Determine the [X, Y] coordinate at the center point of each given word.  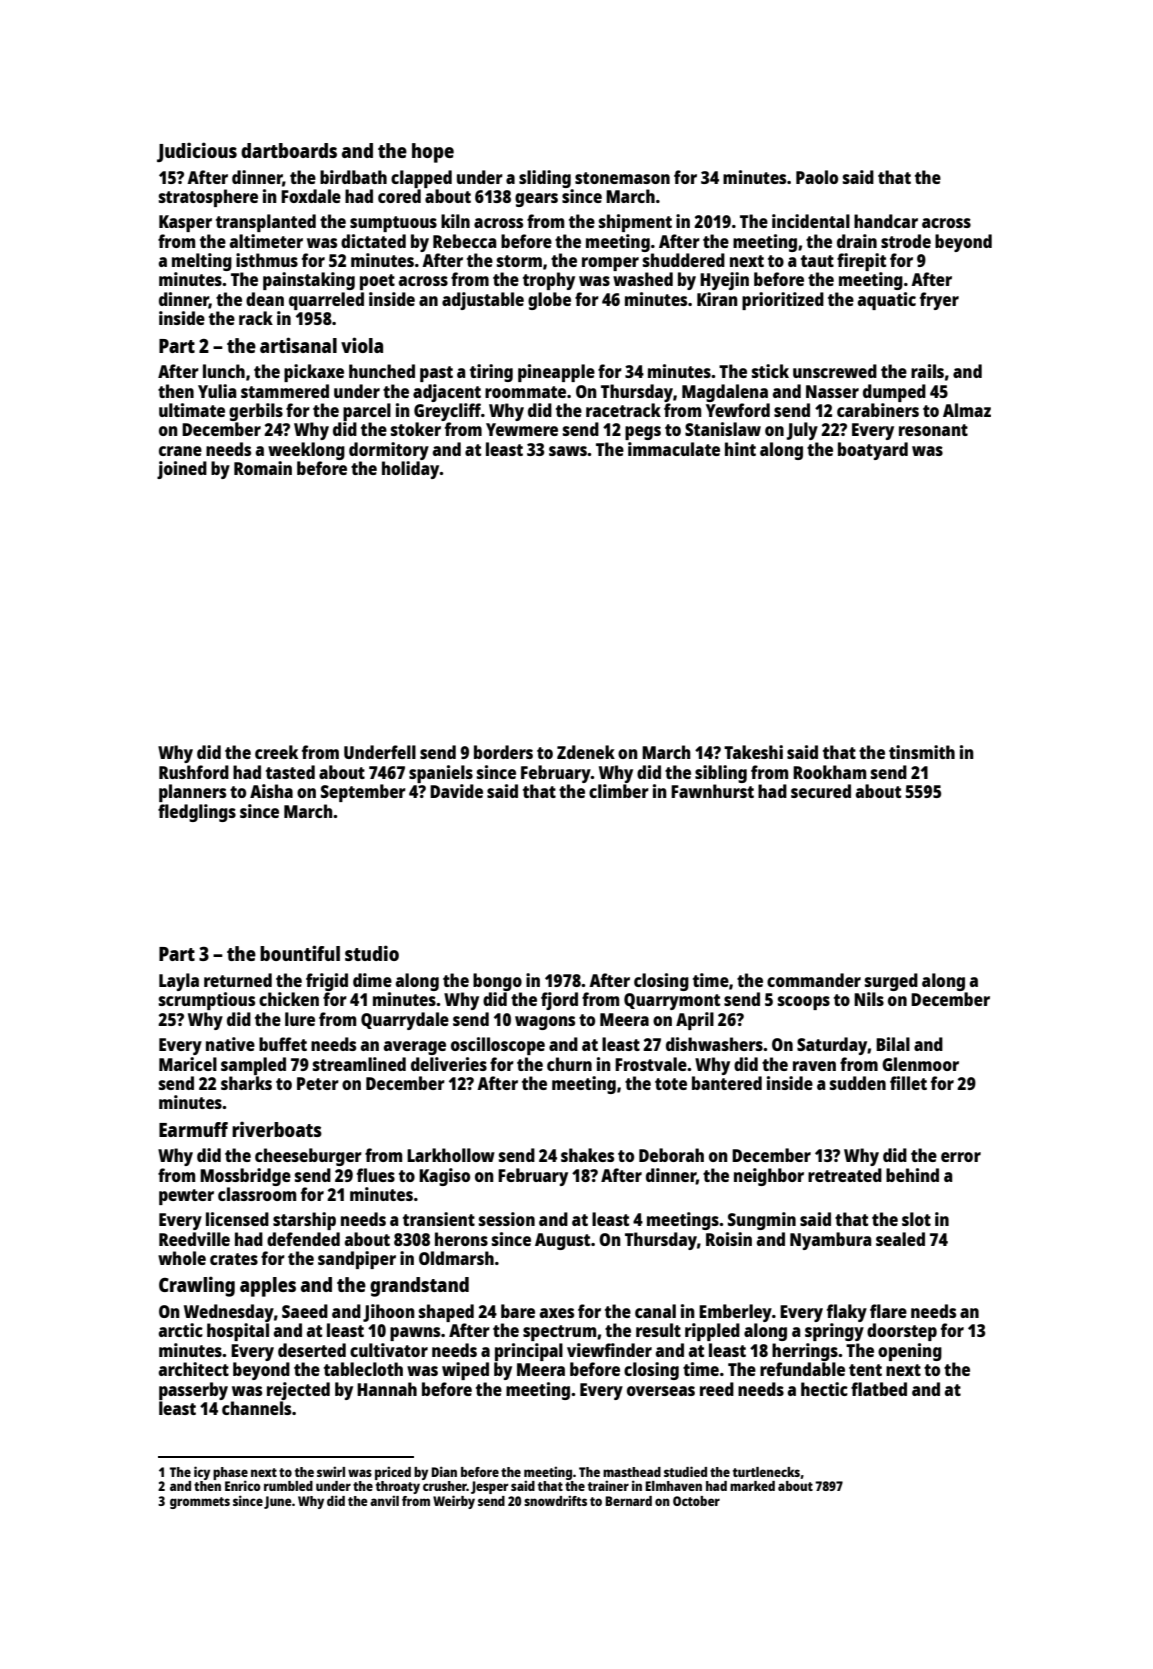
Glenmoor [920, 1064]
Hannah [387, 1389]
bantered [727, 1083]
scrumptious [207, 1001]
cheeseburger [308, 1157]
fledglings [197, 813]
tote [671, 1084]
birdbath [353, 177]
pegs [643, 433]
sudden [858, 1083]
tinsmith [922, 752]
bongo [497, 982]
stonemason [622, 178]
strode [906, 241]
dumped [894, 393]
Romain [263, 468]
